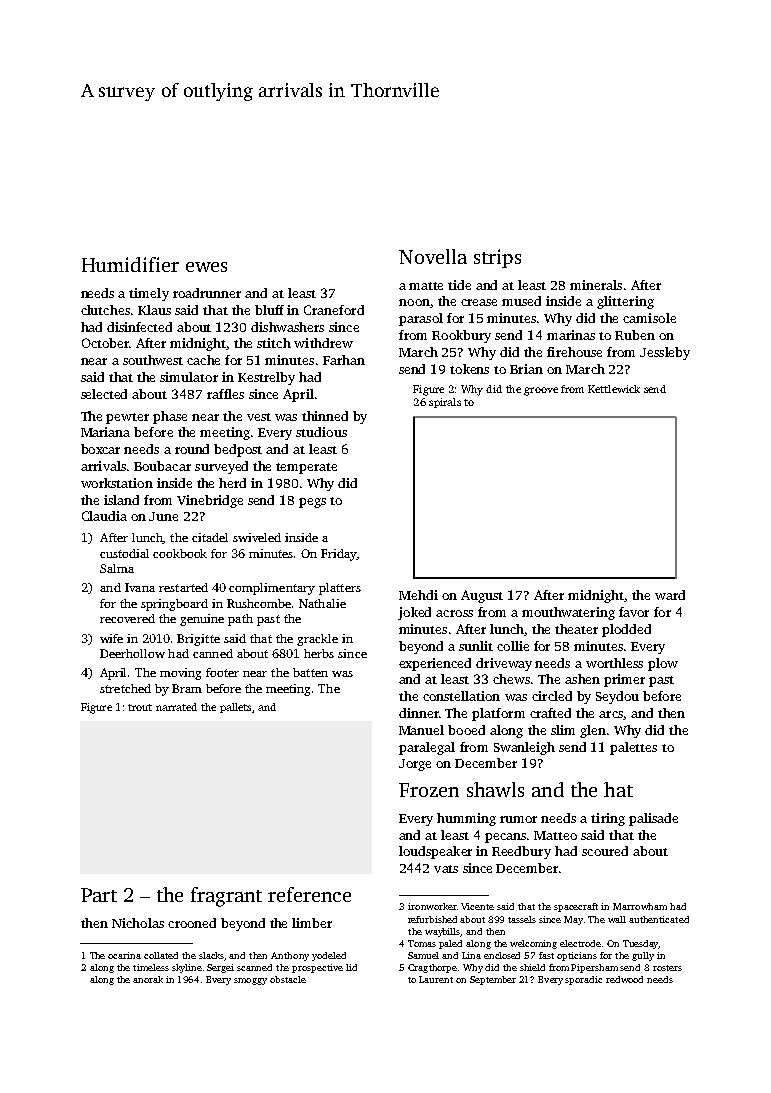 Image resolution: width=771 pixels, height=1093 pixels. What do you see at coordinates (461, 696) in the screenshot?
I see `constellation` at bounding box center [461, 696].
